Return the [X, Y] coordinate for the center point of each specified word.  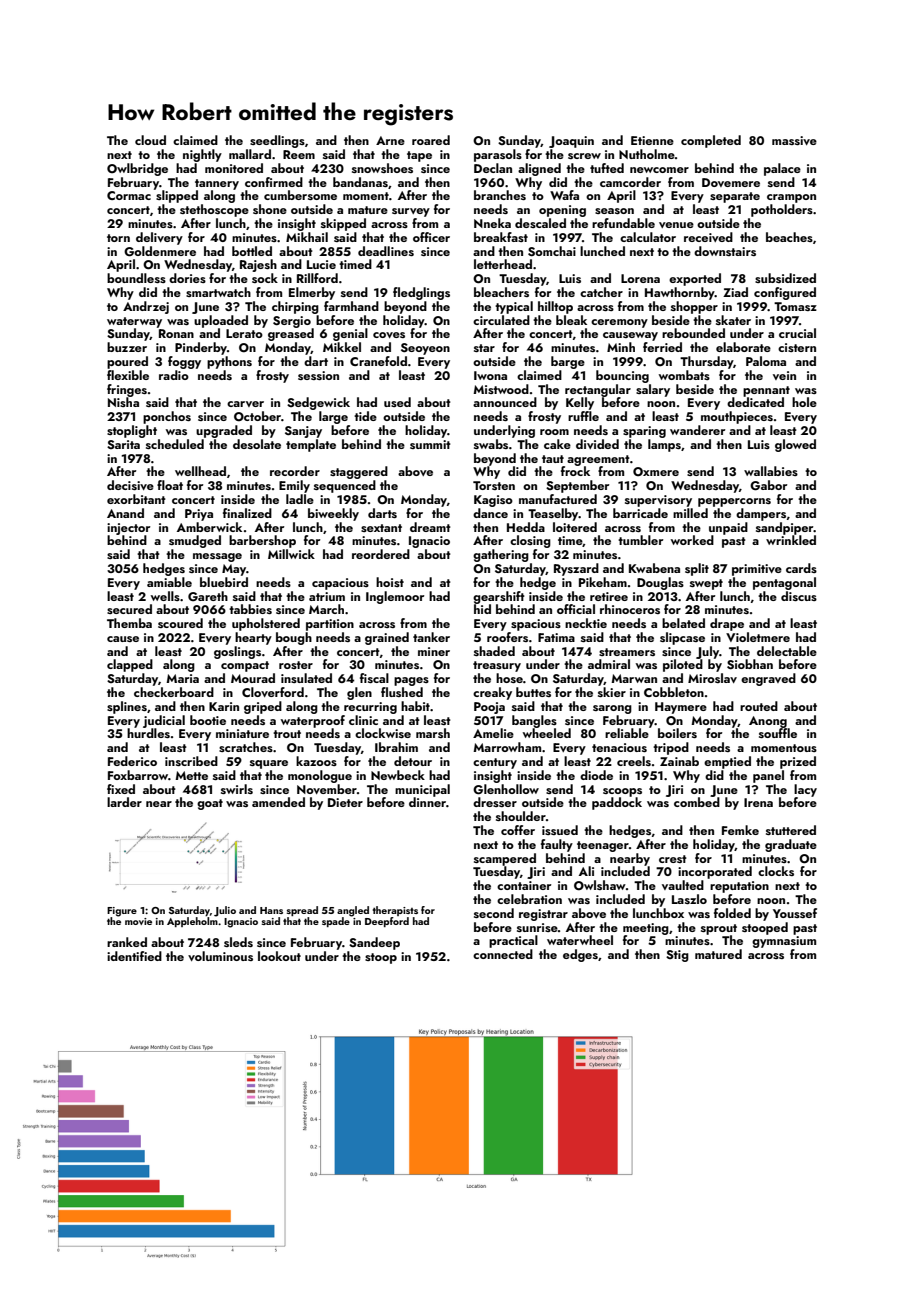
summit [430, 444]
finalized [247, 513]
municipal [422, 790]
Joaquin [571, 142]
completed [711, 141]
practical [513, 941]
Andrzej [146, 307]
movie [138, 921]
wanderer [697, 430]
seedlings [277, 141]
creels [634, 761]
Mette [191, 775]
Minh [621, 347]
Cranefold [378, 361]
